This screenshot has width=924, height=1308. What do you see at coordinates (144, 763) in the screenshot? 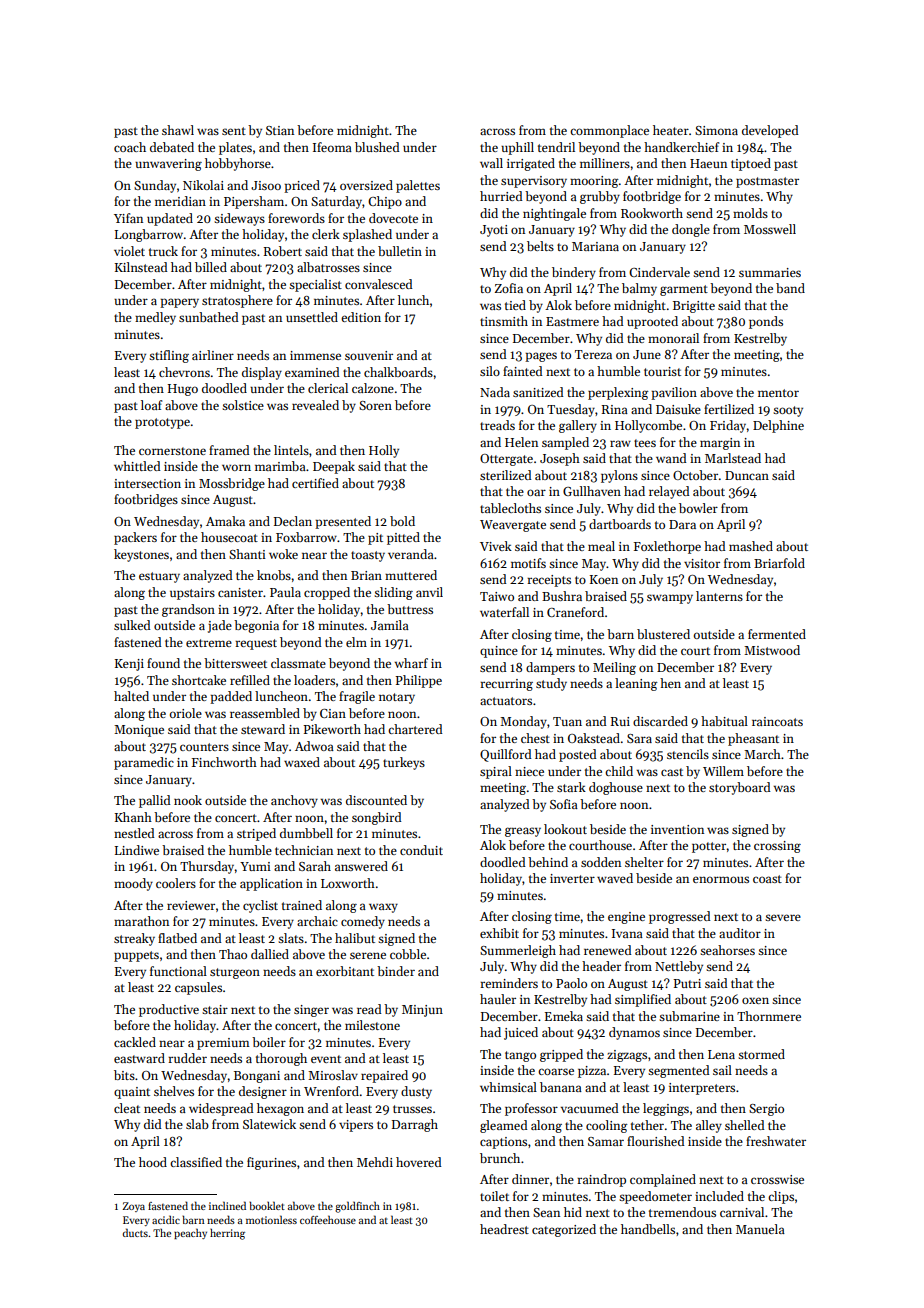
I see `paramedic` at bounding box center [144, 763].
